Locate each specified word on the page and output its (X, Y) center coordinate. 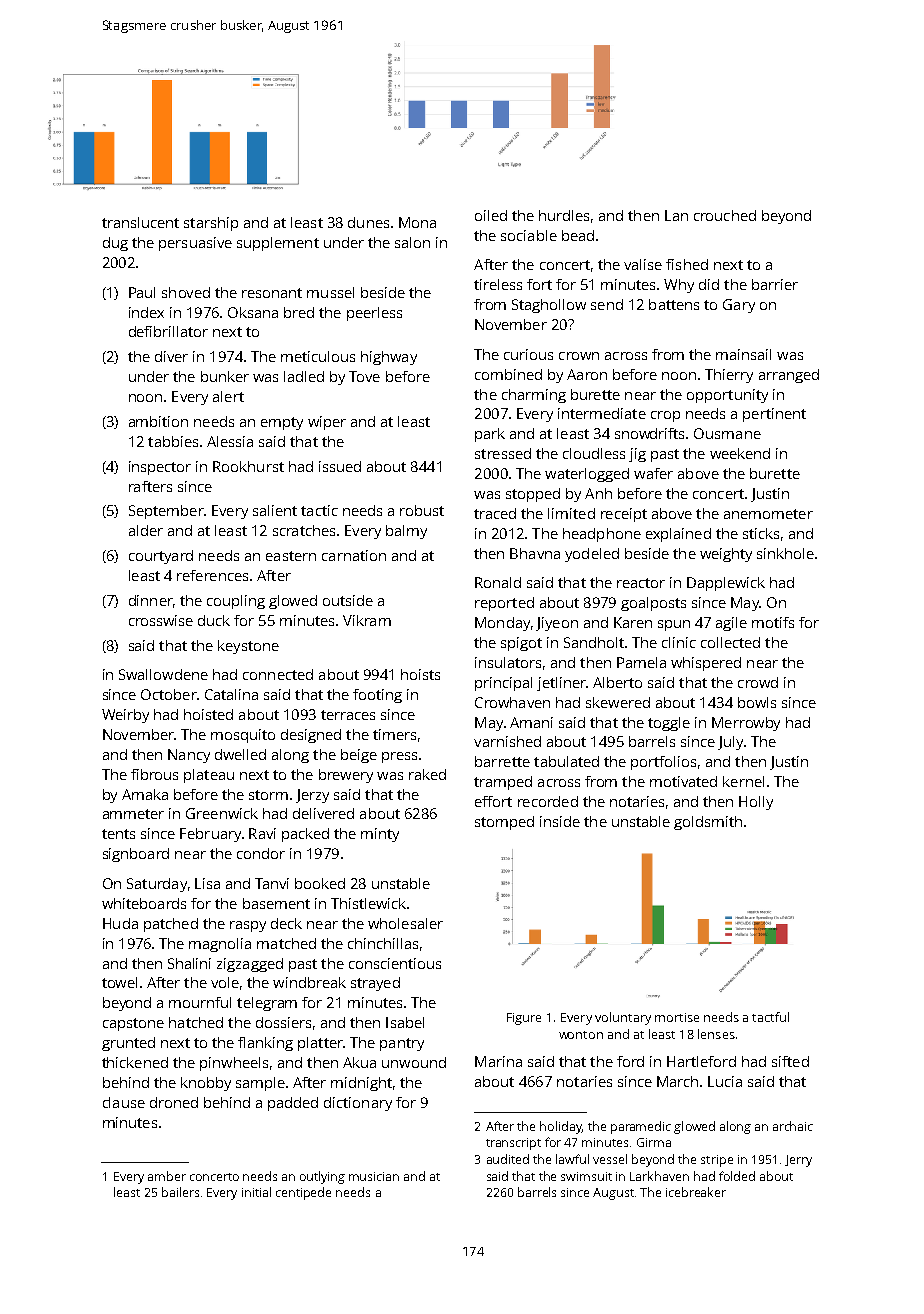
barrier (775, 284)
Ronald (498, 582)
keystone (248, 647)
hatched (196, 1022)
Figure (524, 1019)
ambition (158, 421)
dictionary (358, 1104)
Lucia (725, 1081)
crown (579, 356)
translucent (140, 222)
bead (578, 235)
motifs (773, 622)
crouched (725, 215)
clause (124, 1102)
